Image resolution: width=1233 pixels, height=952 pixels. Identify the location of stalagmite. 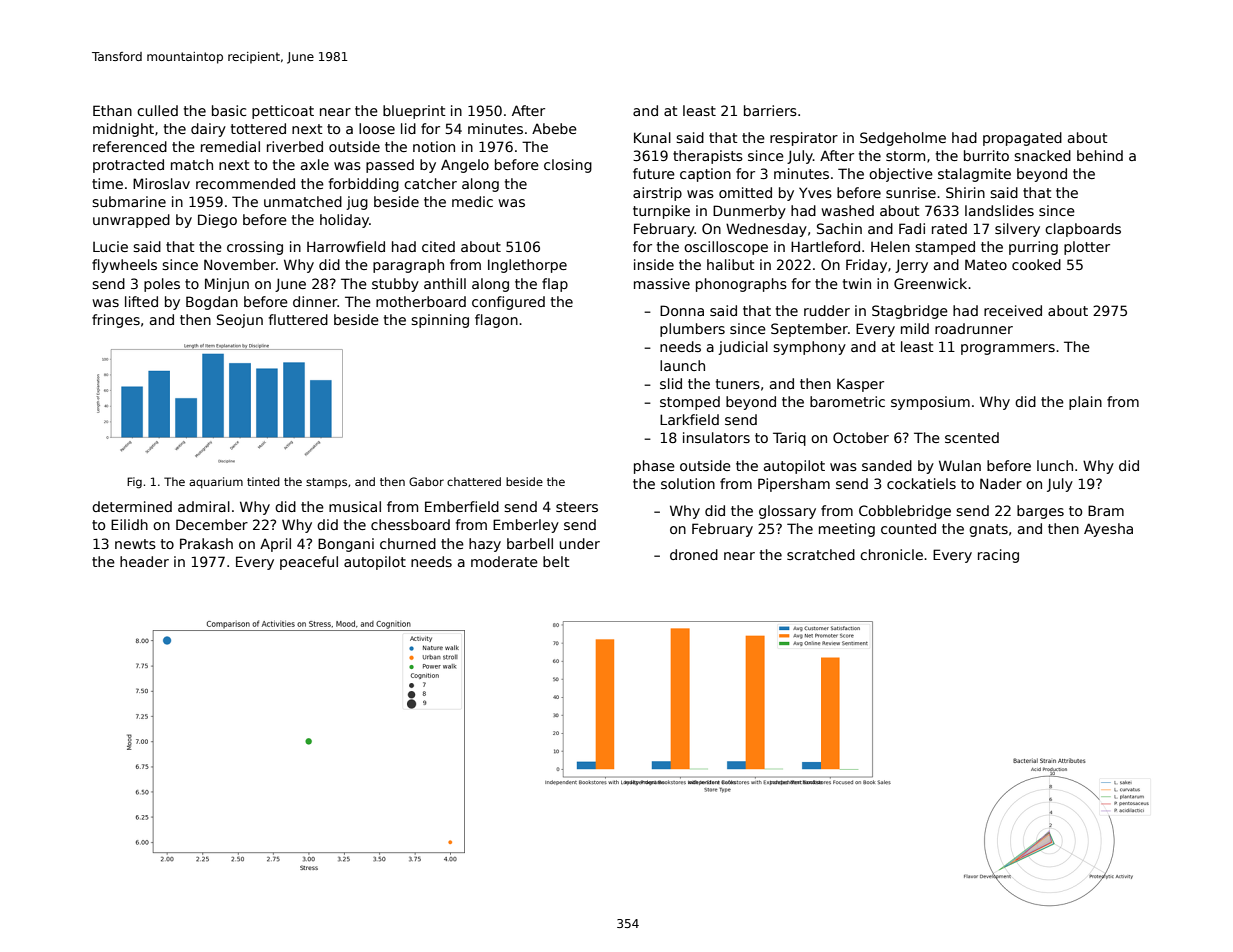
(974, 175).
